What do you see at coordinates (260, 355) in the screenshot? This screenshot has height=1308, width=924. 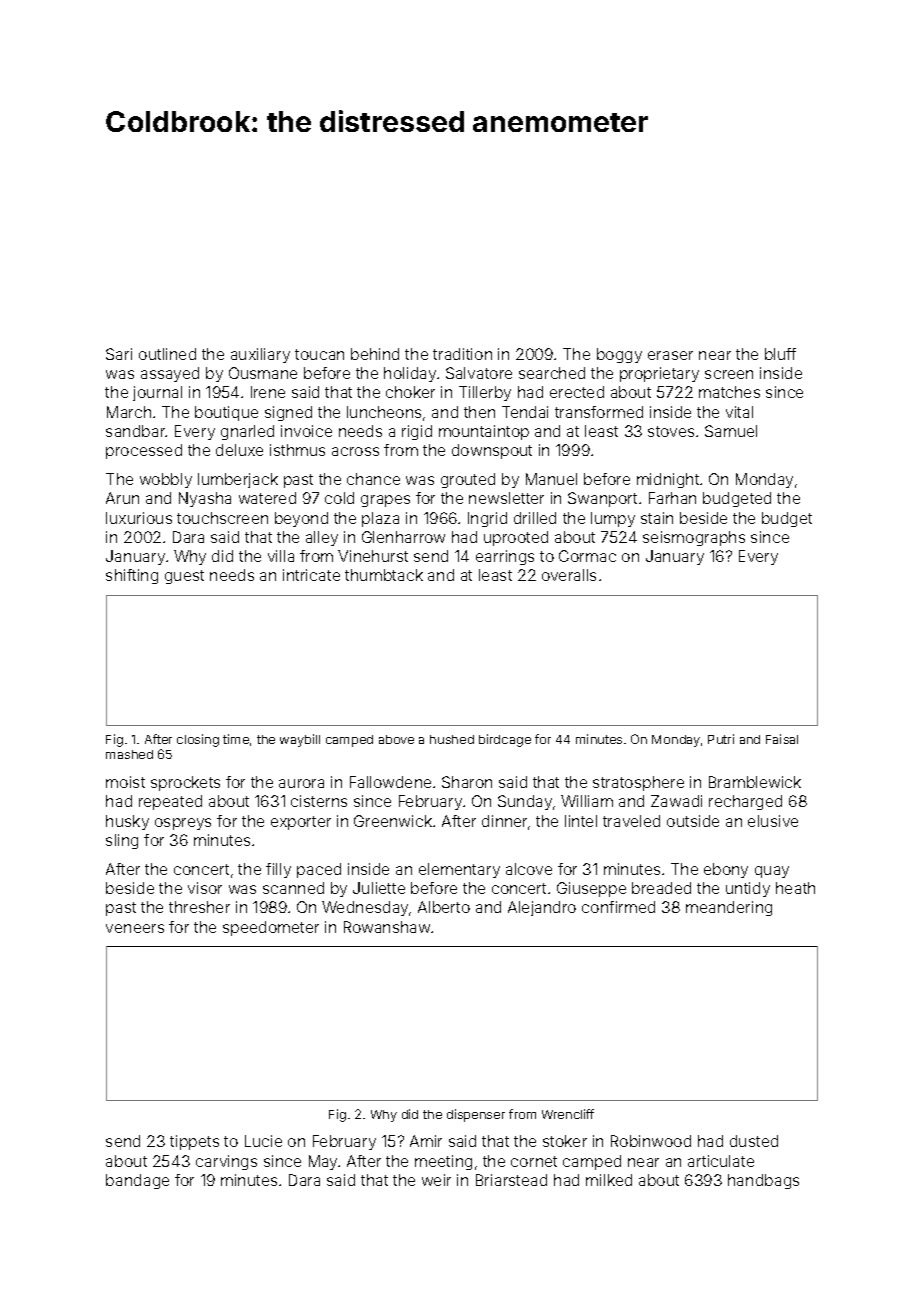 I see `auxiliary` at bounding box center [260, 355].
